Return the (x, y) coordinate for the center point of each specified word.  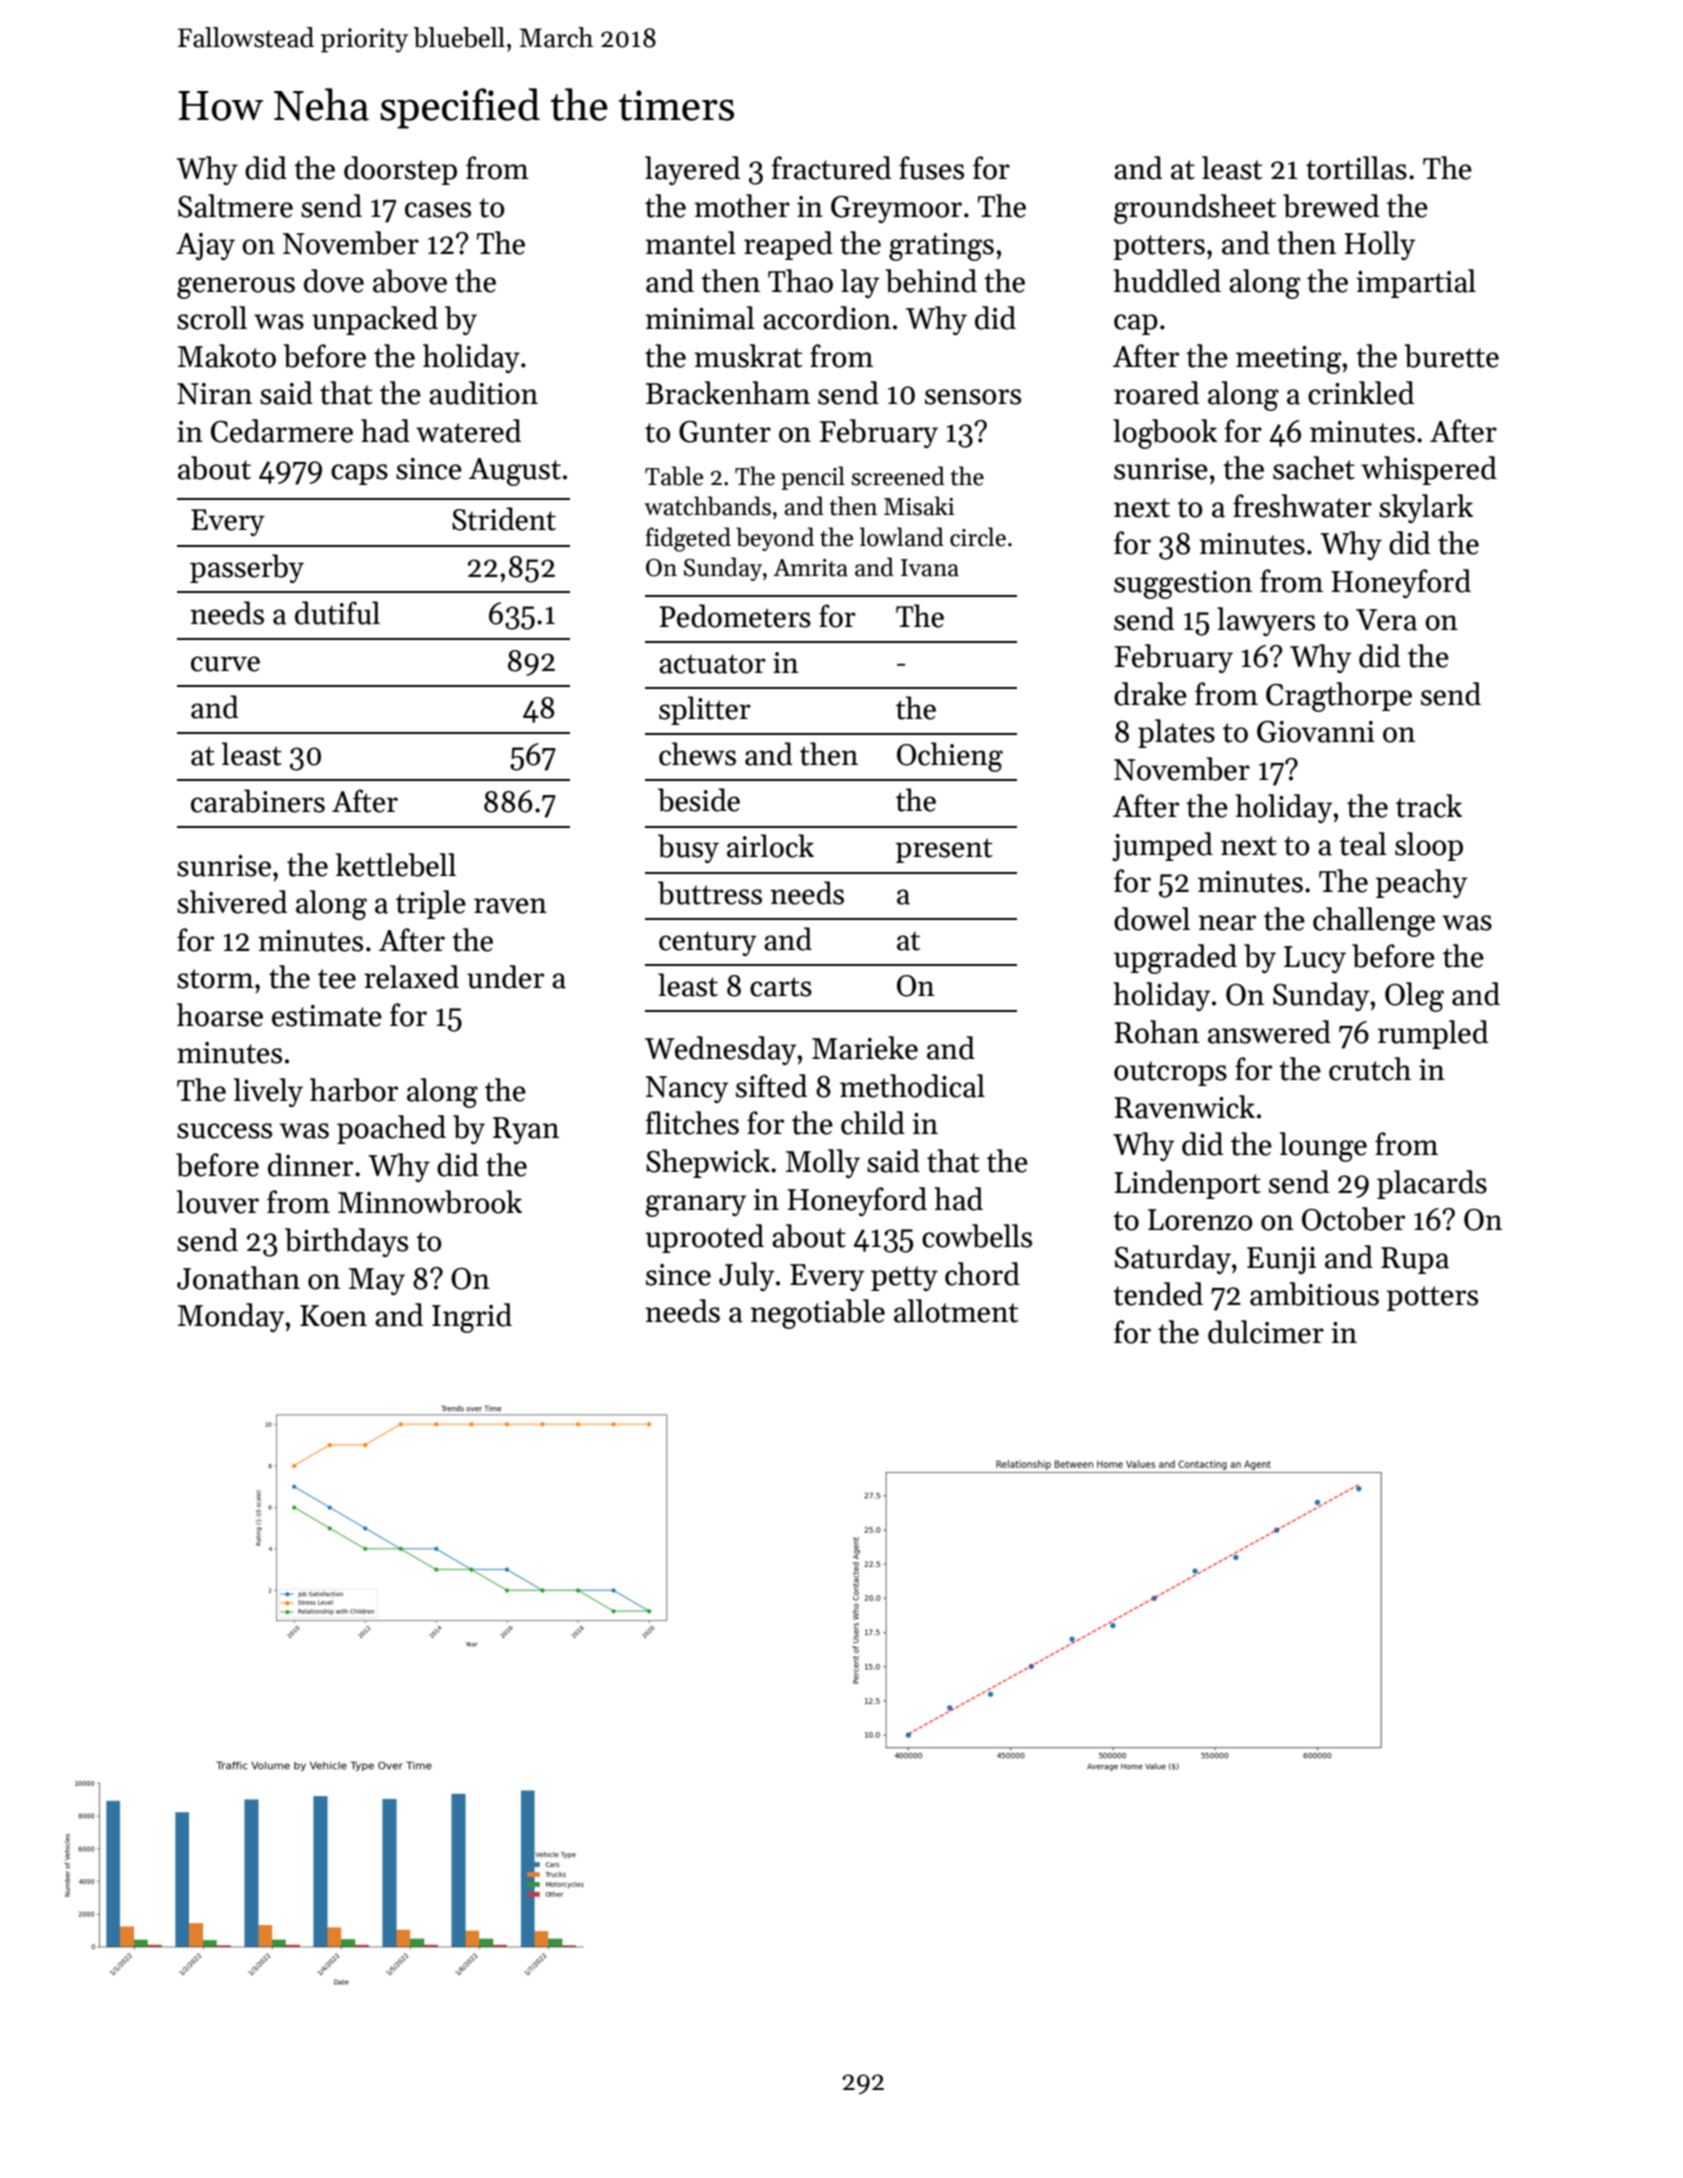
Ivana (930, 568)
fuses (931, 168)
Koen (333, 1316)
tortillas (1356, 168)
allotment (956, 1311)
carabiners (258, 801)
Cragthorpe (1339, 697)
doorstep (400, 170)
